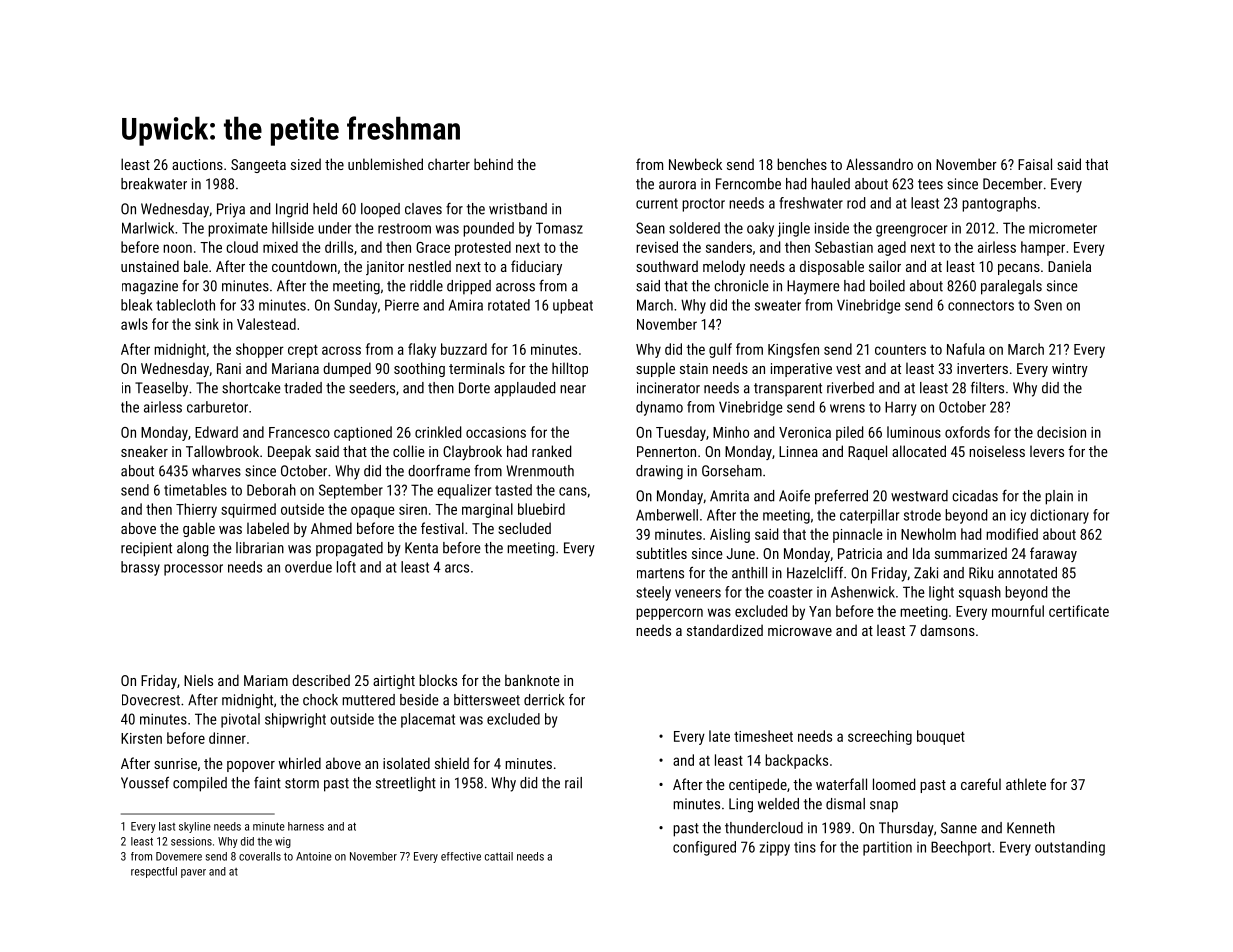 Image resolution: width=1233 pixels, height=952 pixels. I want to click on screeching, so click(880, 737).
